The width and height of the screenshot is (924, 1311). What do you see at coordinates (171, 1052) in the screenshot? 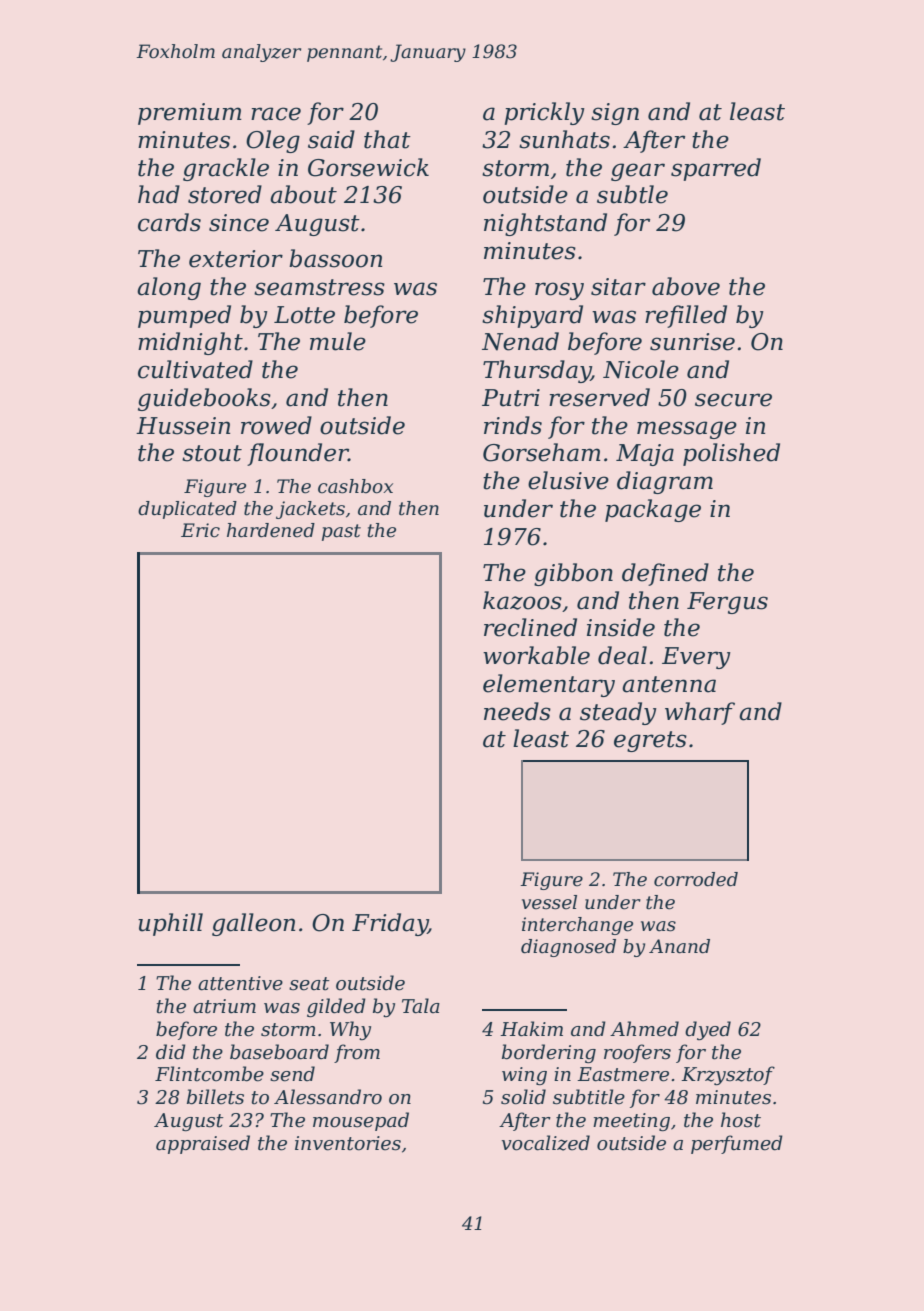
I see `did` at bounding box center [171, 1052].
